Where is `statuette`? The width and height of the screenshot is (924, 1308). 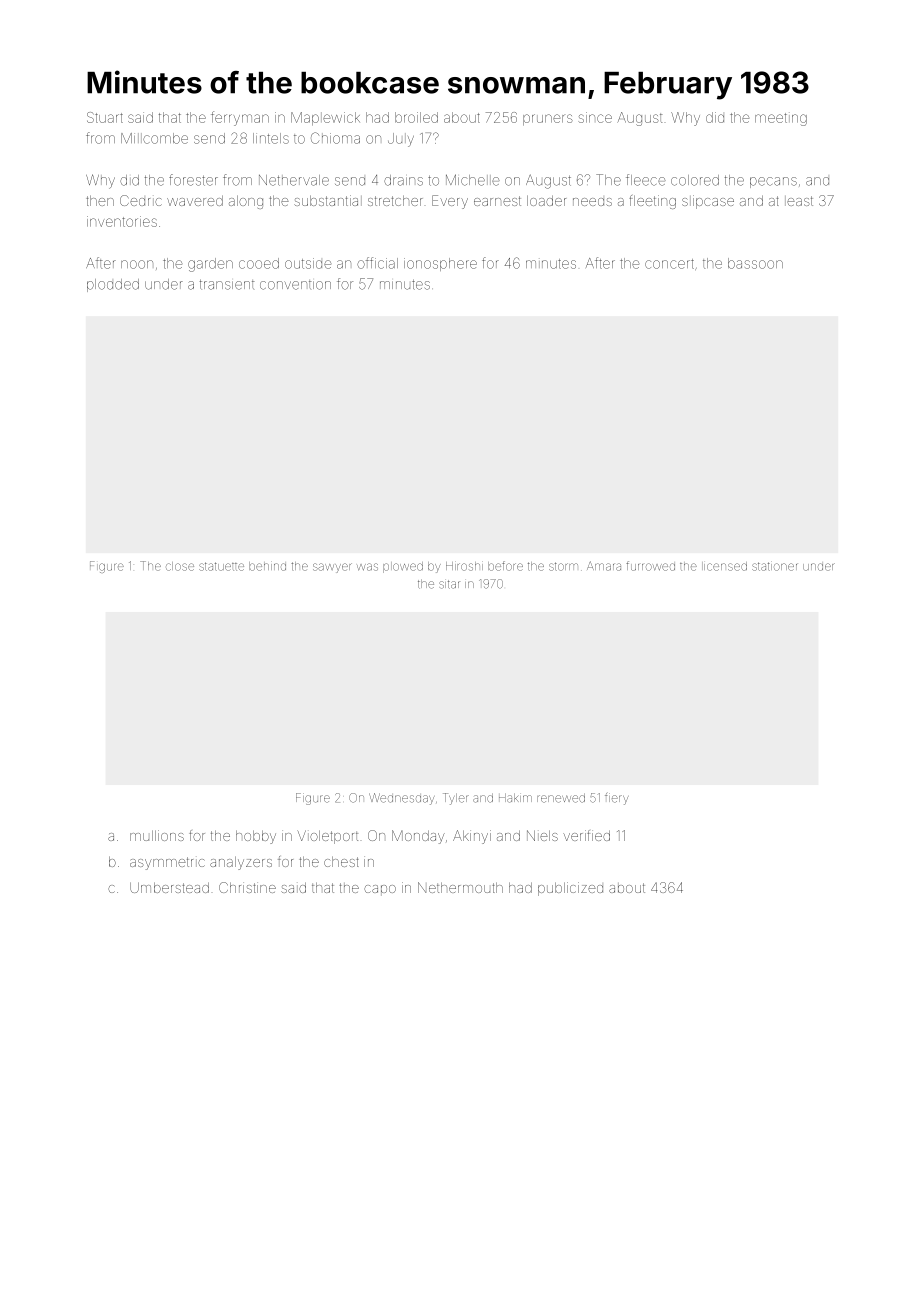
statuette is located at coordinates (221, 566).
